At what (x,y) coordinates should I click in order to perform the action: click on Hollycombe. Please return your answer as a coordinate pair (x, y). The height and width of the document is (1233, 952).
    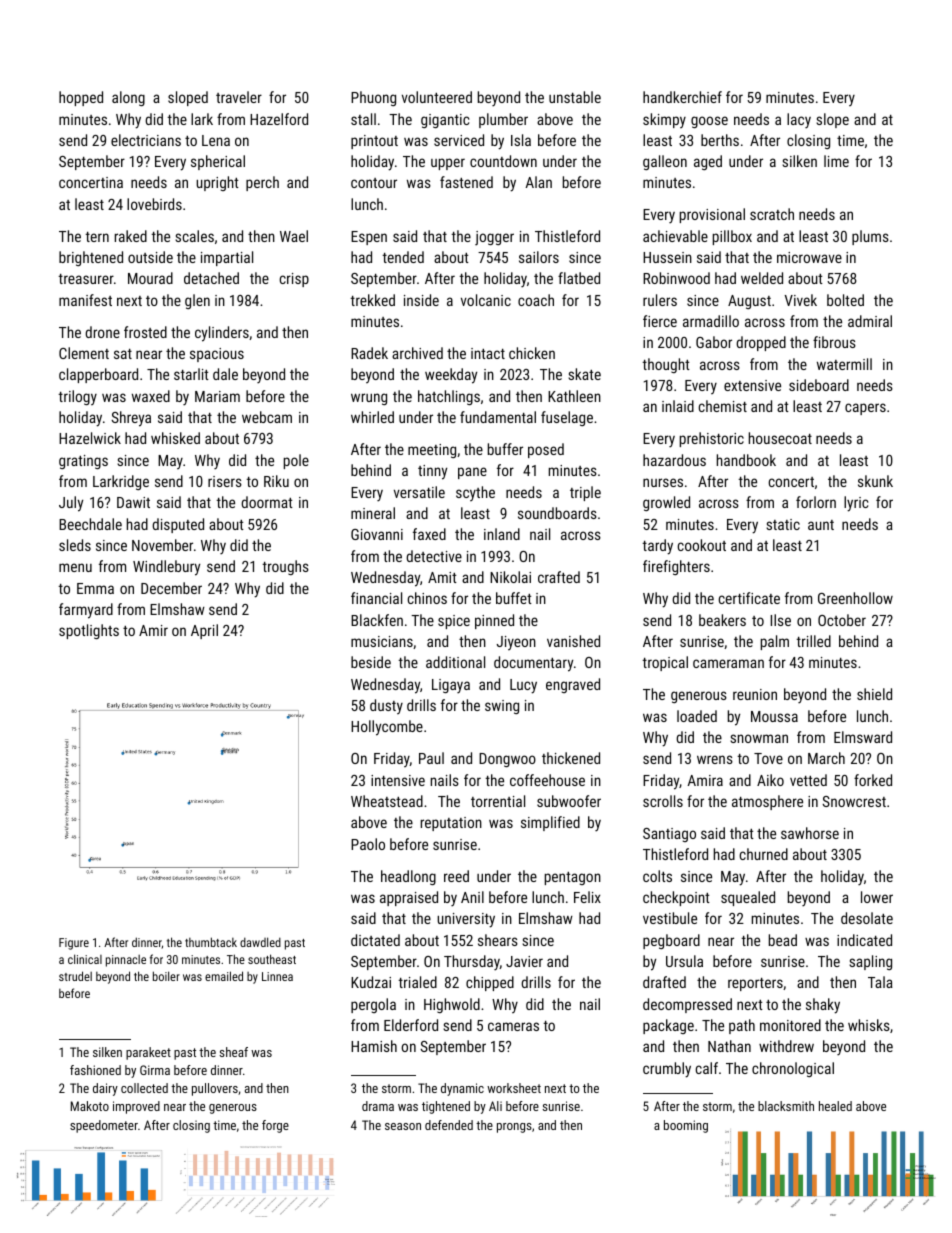
    Looking at the image, I should click on (387, 728).
